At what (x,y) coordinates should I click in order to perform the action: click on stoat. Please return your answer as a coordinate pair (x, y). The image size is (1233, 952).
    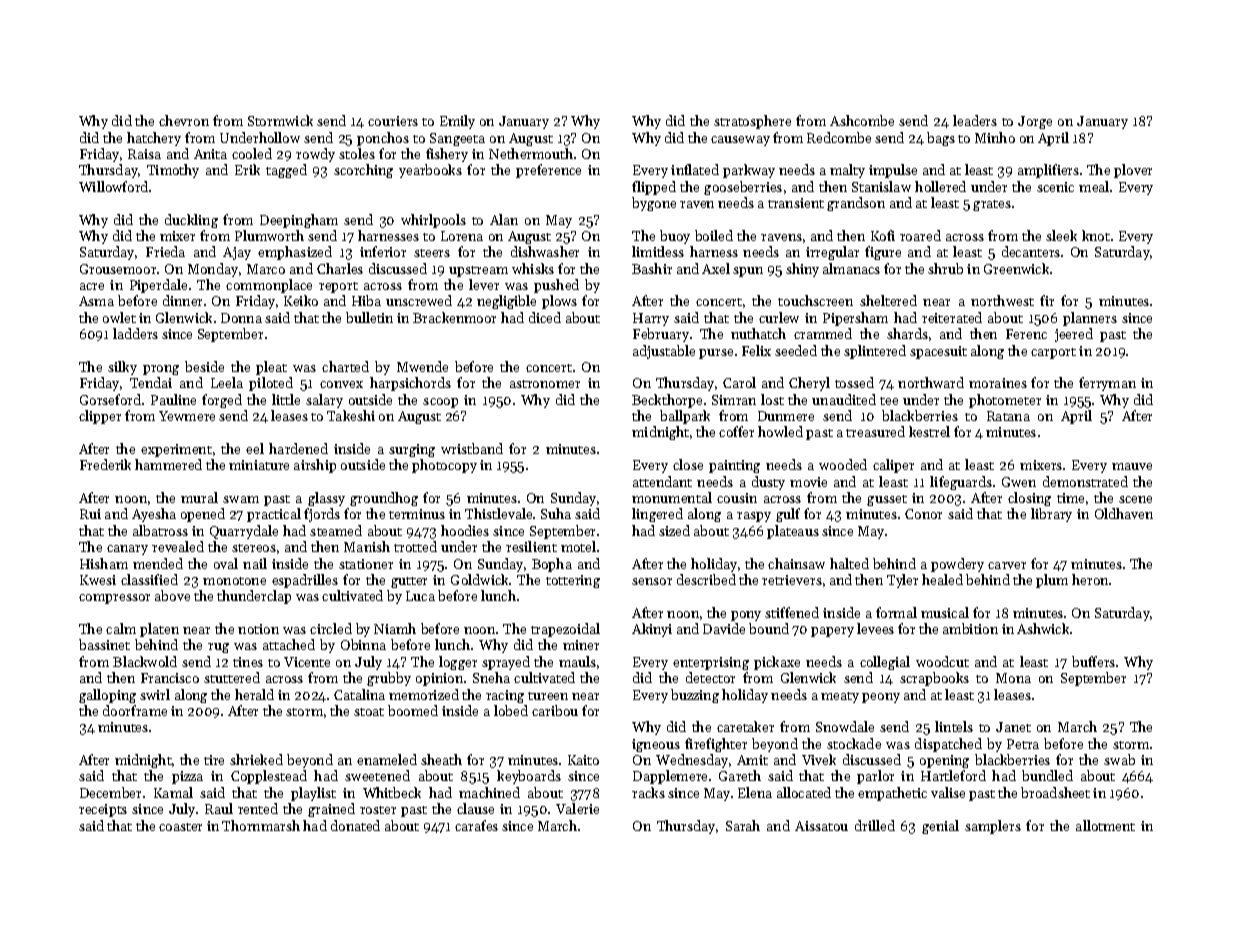
    Looking at the image, I should click on (369, 712).
